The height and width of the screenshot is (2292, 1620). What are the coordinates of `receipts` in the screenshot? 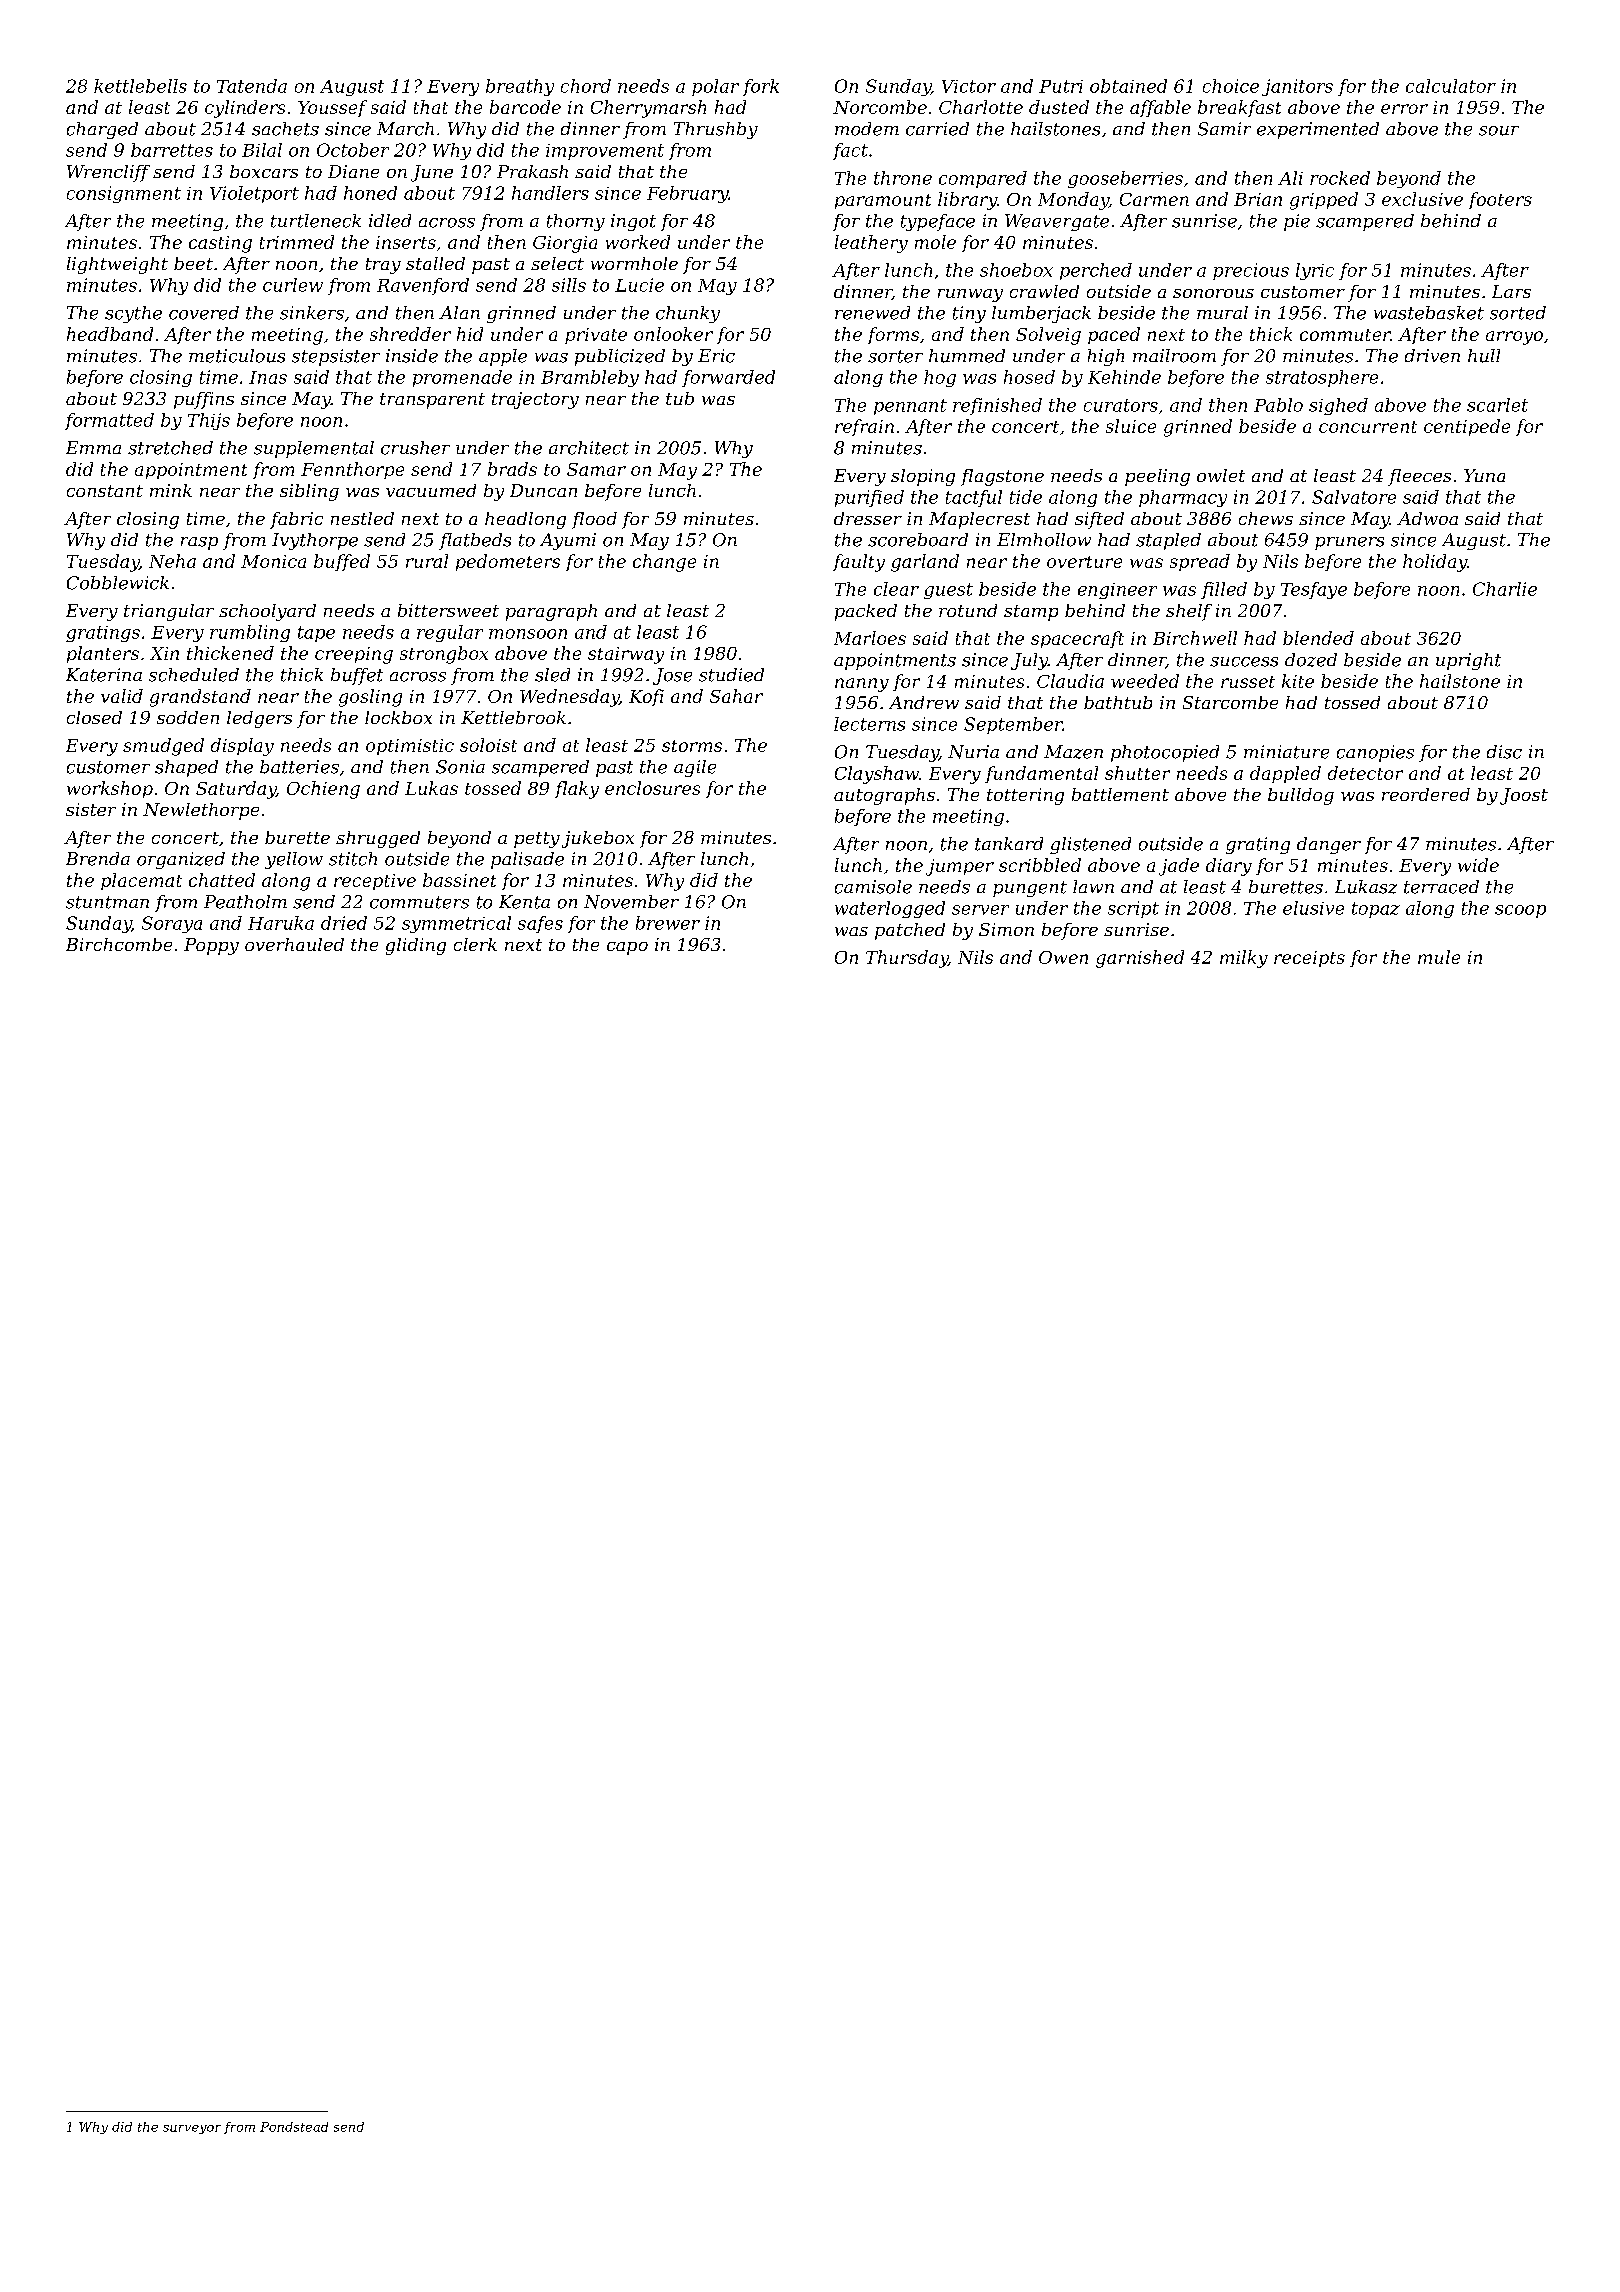 It's located at (1309, 959).
